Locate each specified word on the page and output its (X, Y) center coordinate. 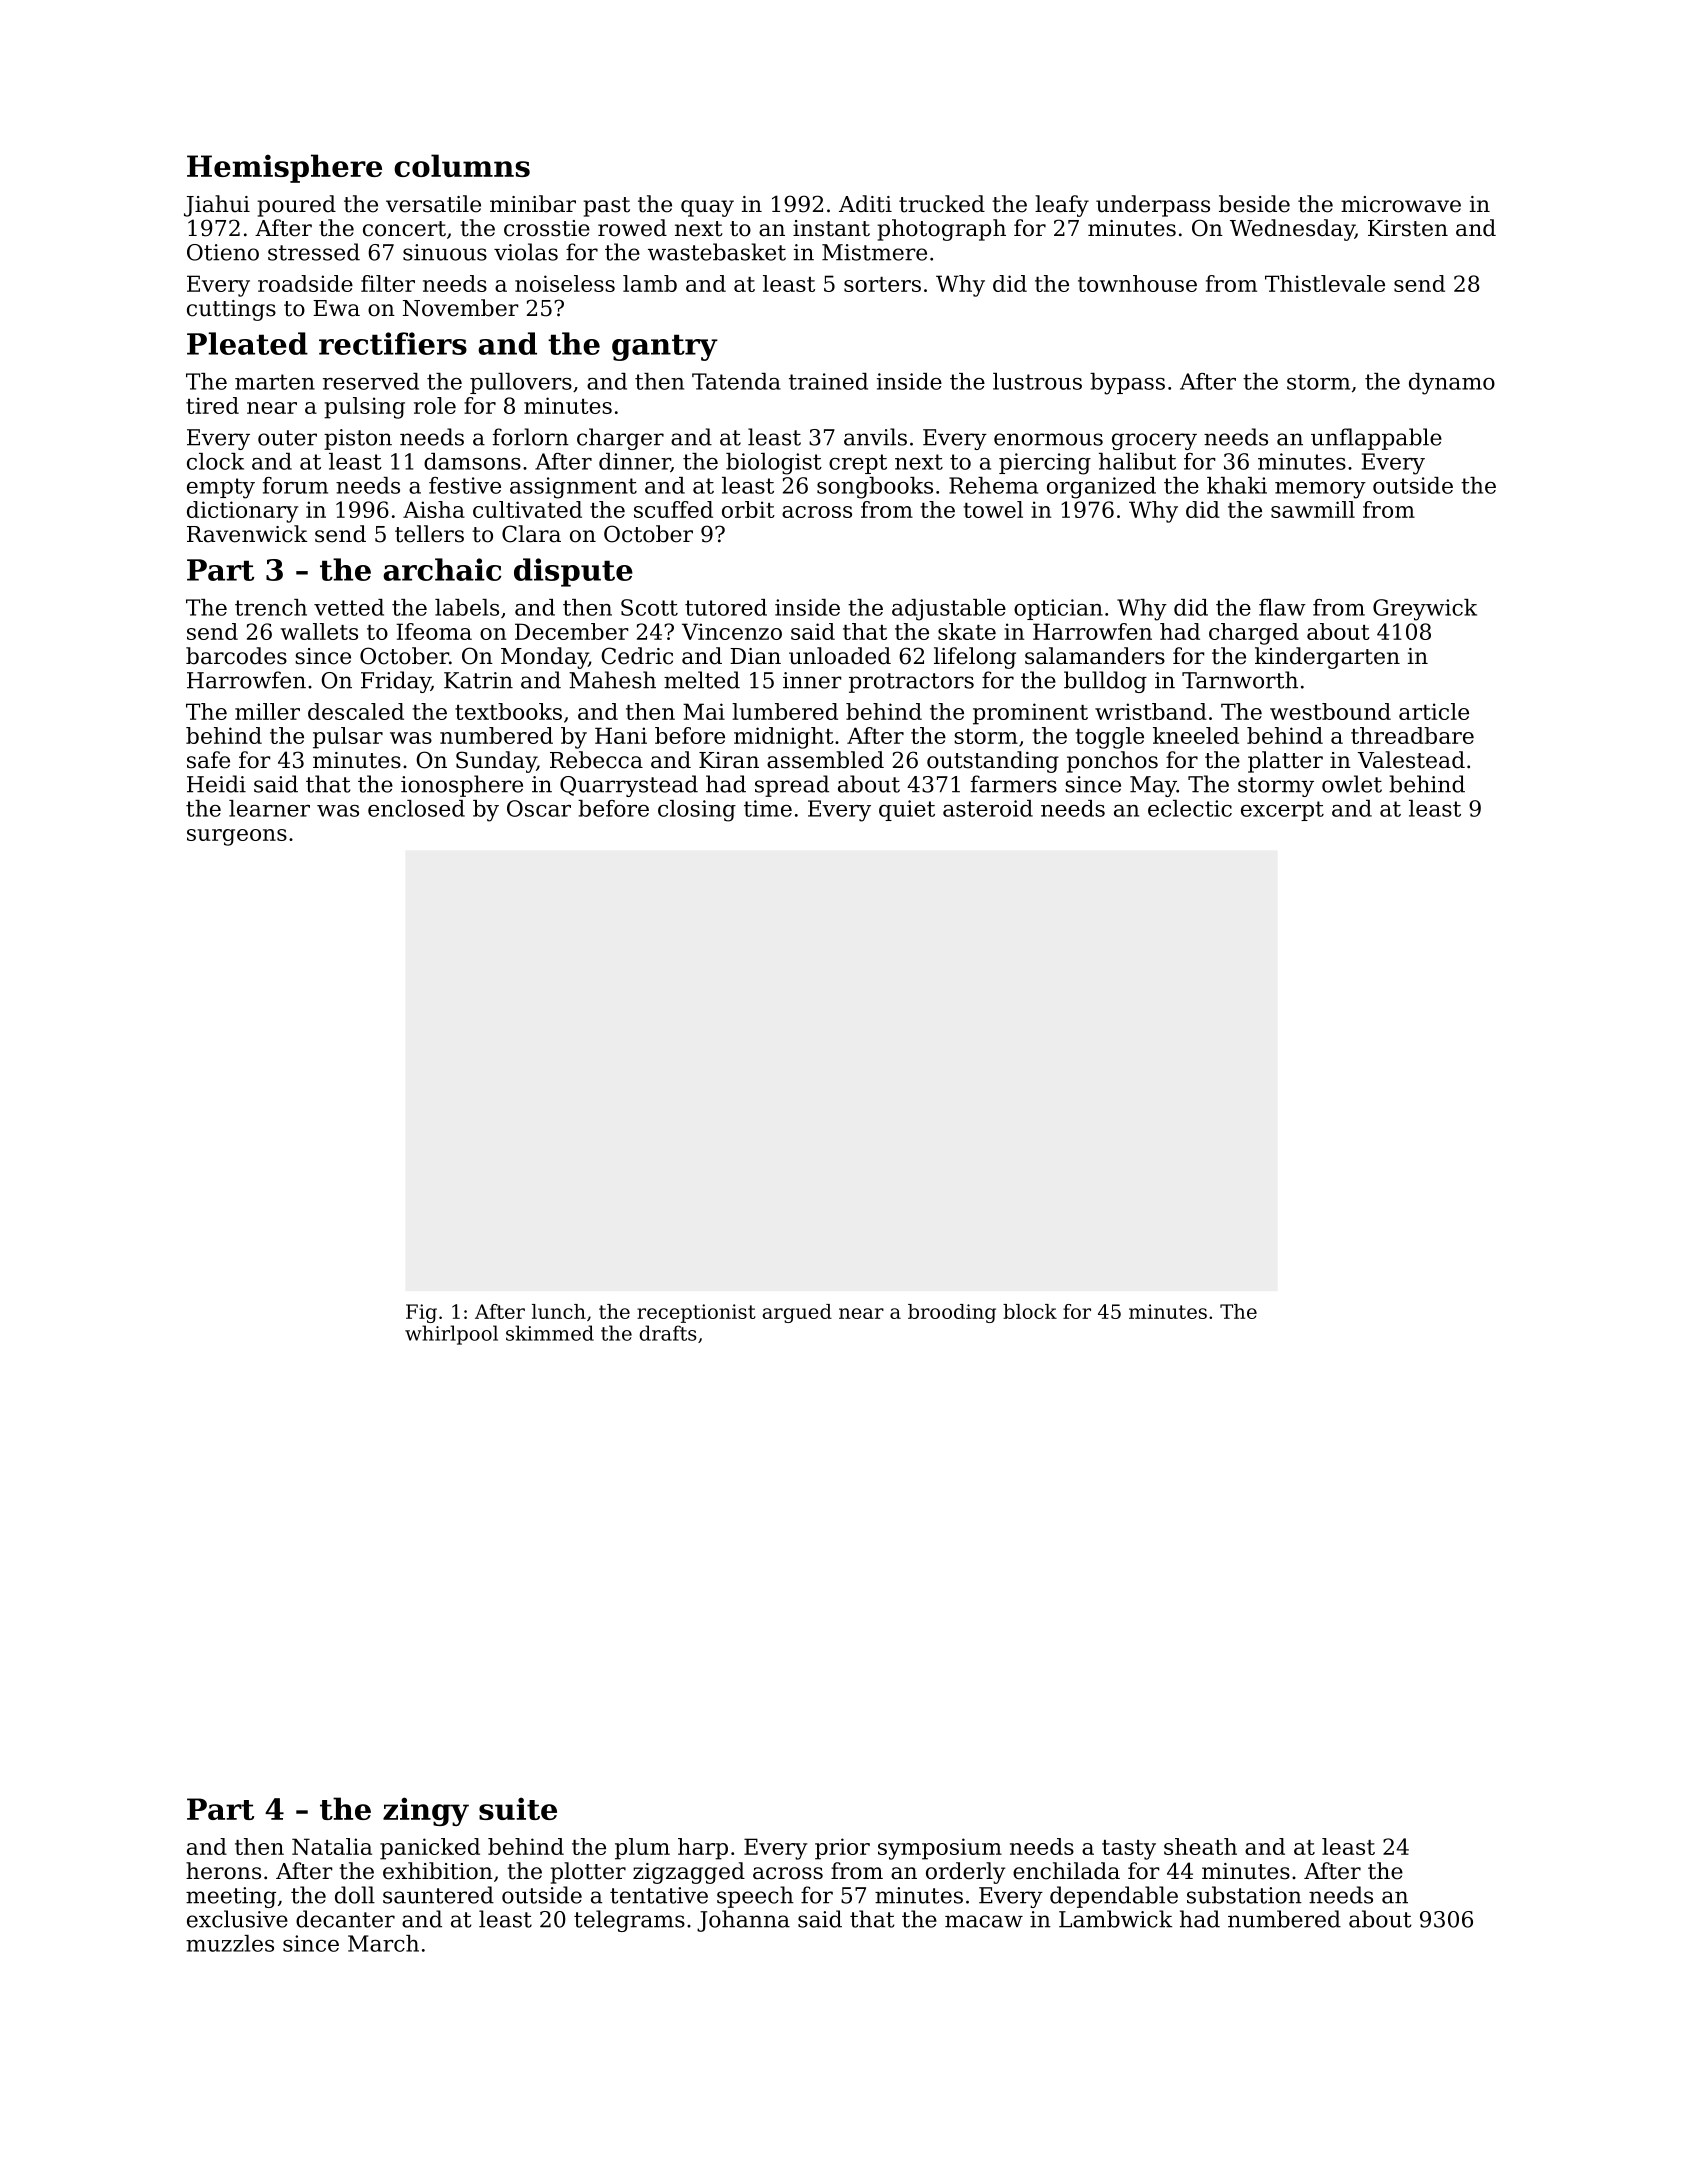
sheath (1200, 1846)
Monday (544, 658)
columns (462, 165)
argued (797, 1313)
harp (703, 1849)
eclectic (1190, 808)
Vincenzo (732, 631)
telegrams (629, 1921)
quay (707, 208)
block (1030, 1311)
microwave (1401, 204)
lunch (559, 1311)
